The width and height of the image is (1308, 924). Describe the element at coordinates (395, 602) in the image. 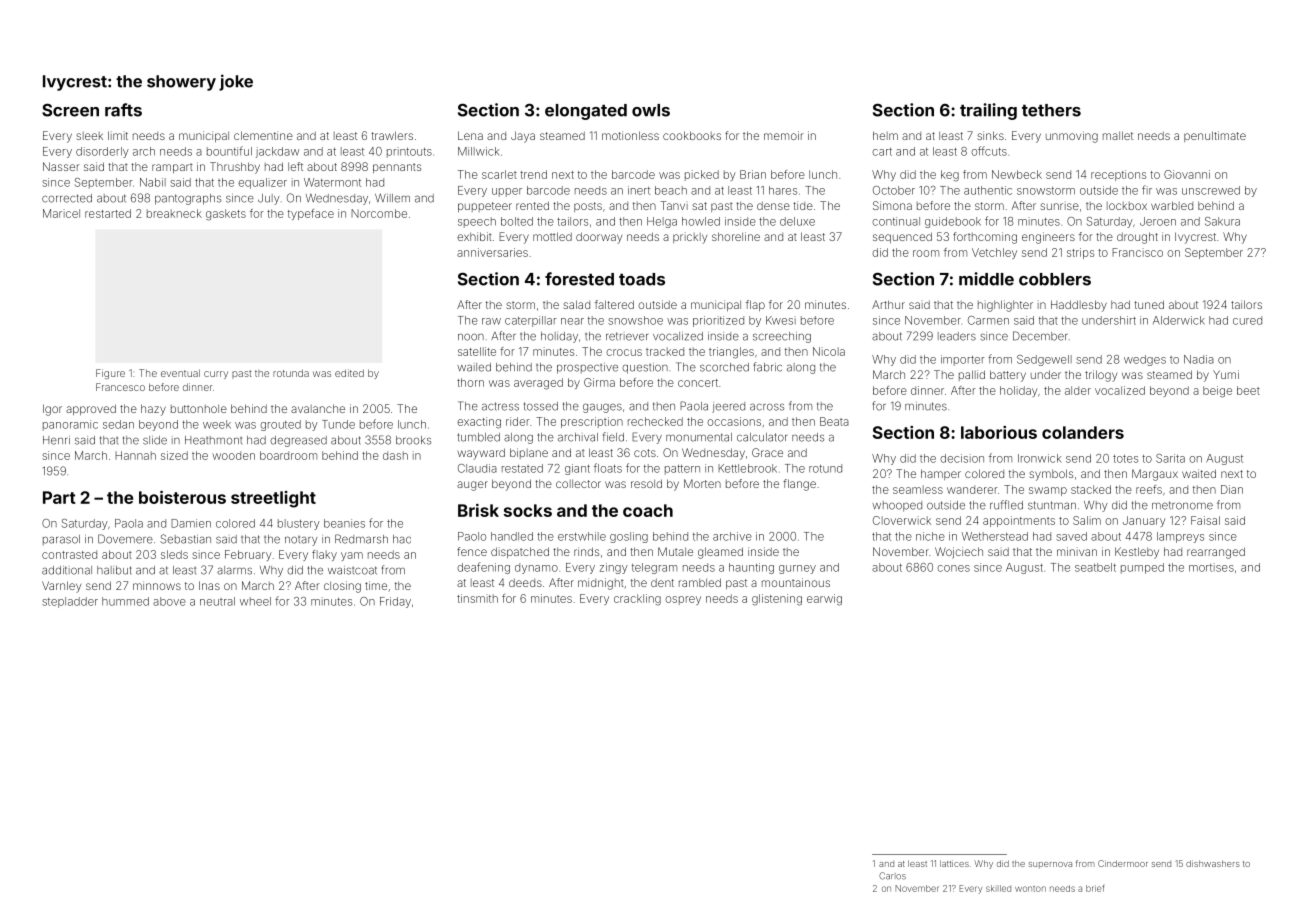

I see `Friday` at that location.
